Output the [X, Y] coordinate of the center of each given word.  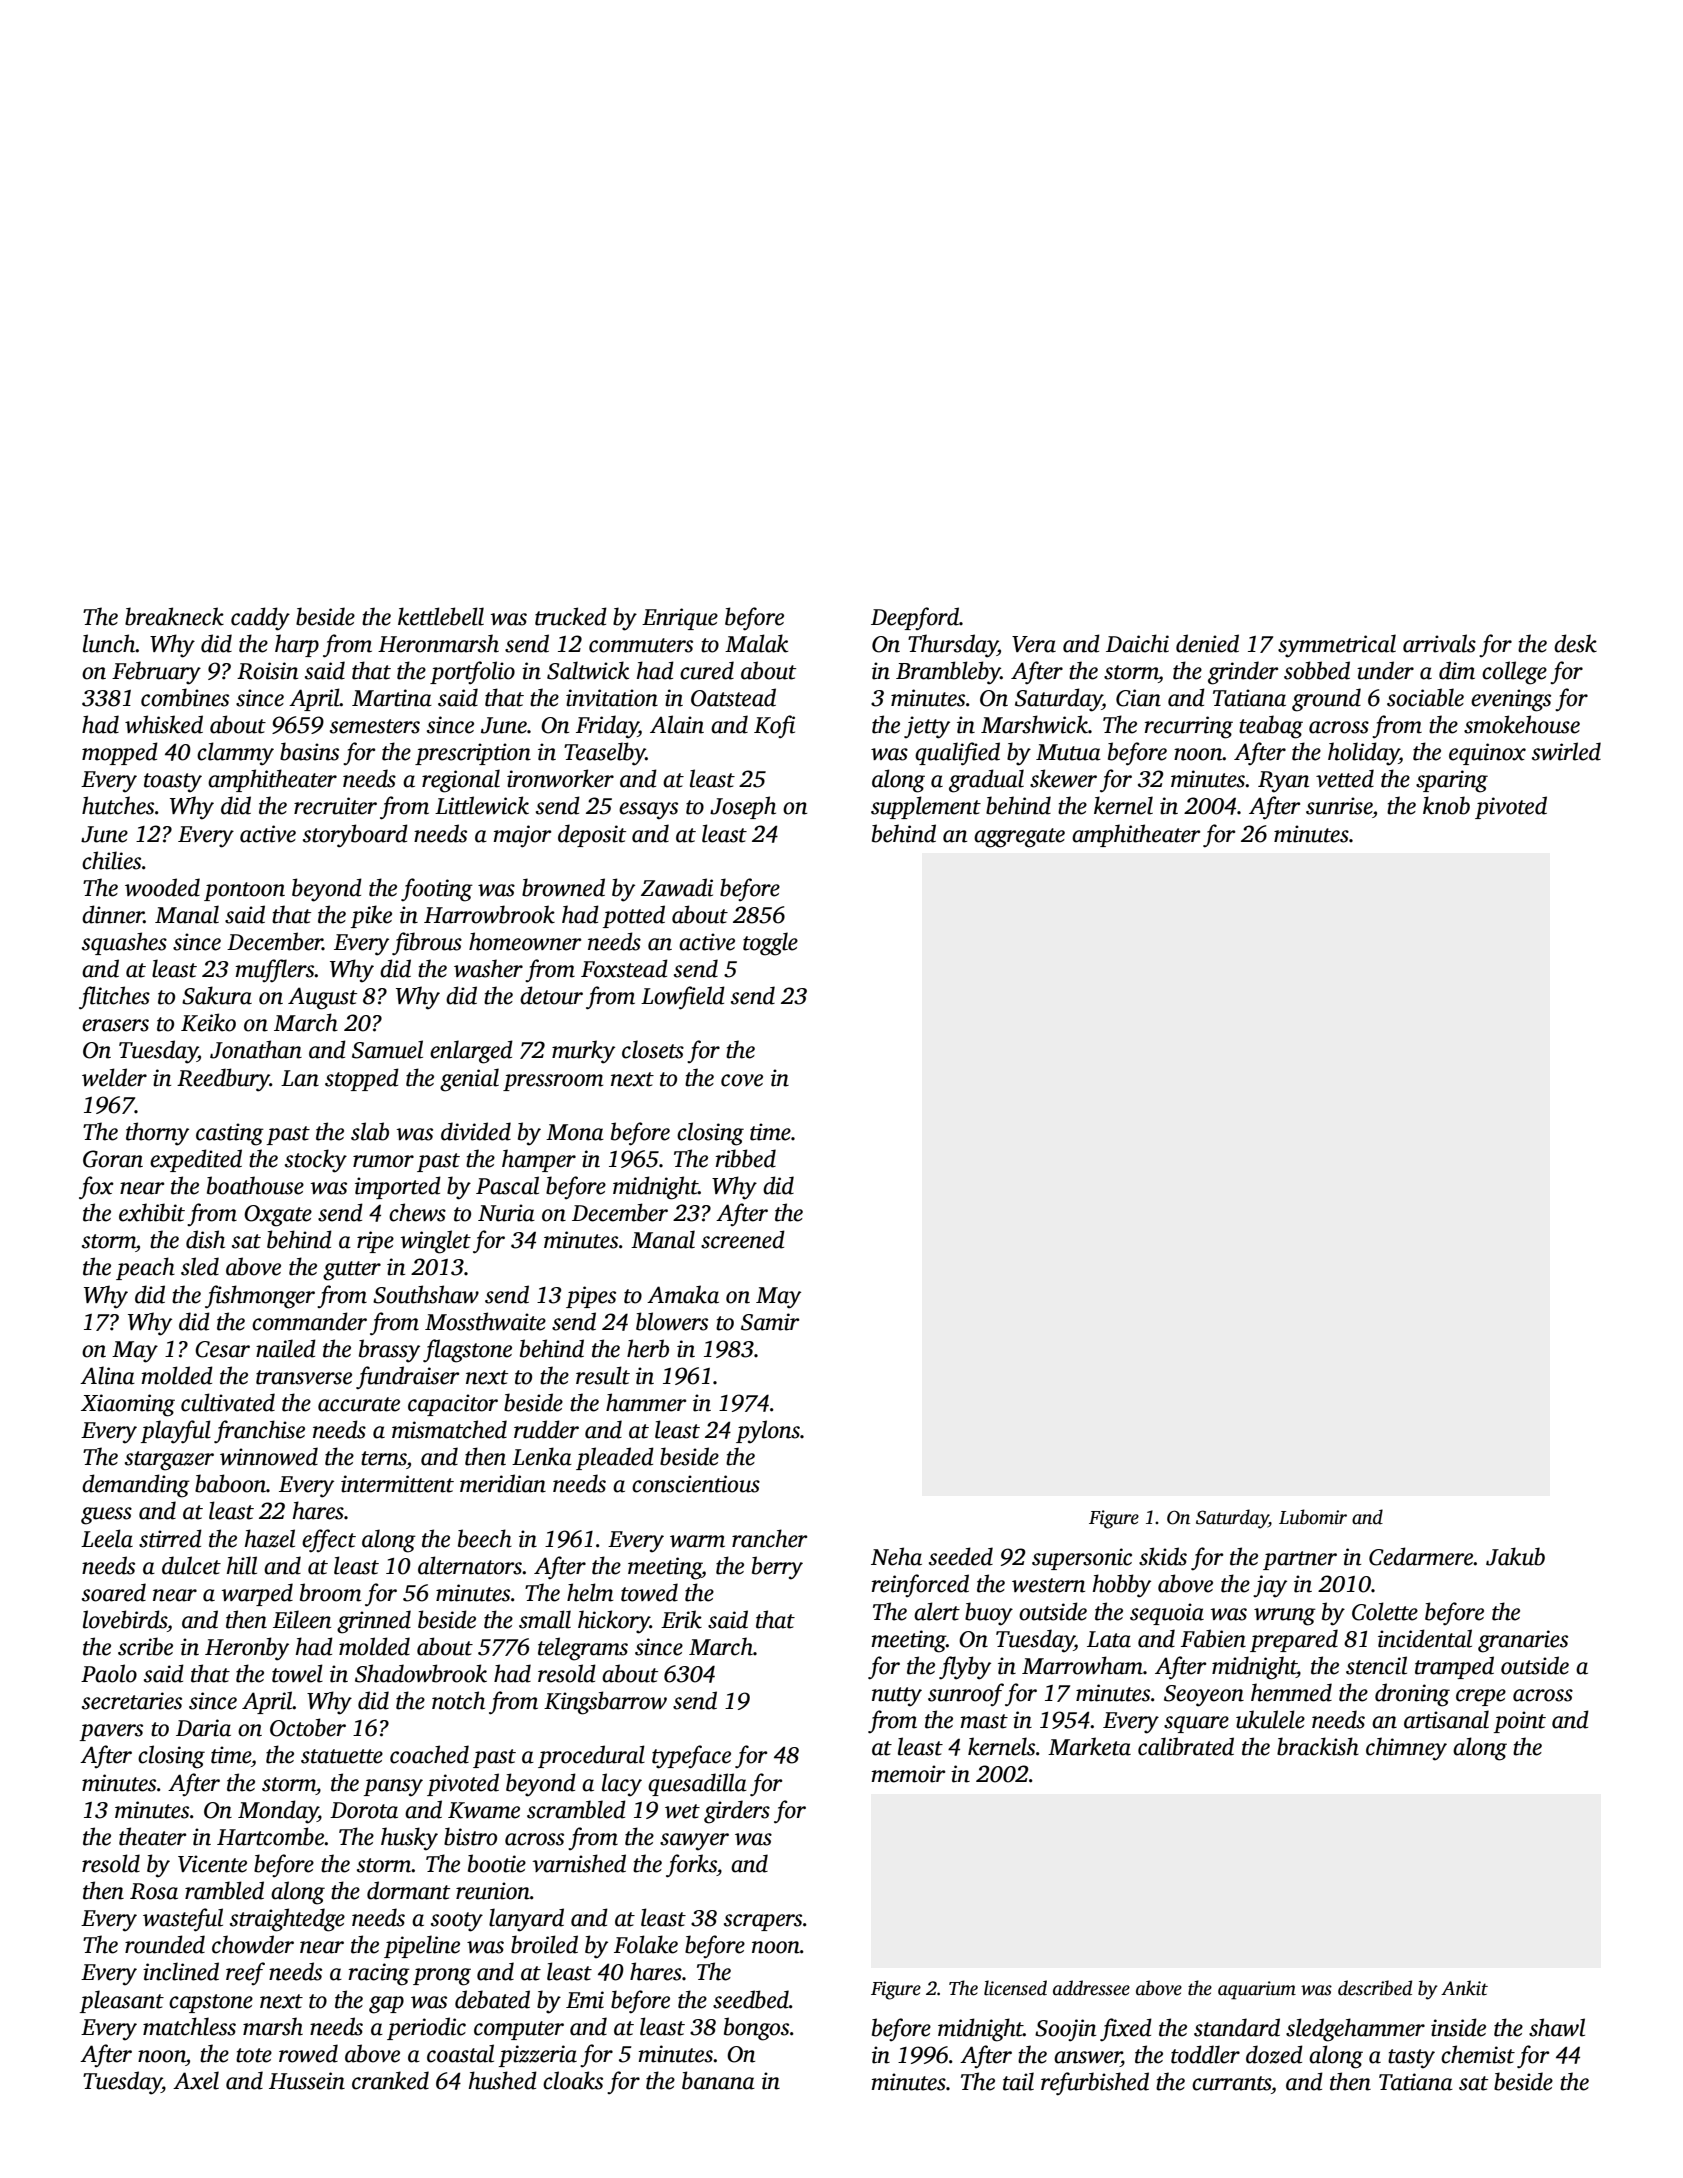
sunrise [1339, 806]
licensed [1015, 1988]
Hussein [307, 2081]
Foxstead [624, 968]
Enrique [680, 619]
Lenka [542, 1456]
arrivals [1439, 643]
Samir [770, 1322]
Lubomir [1313, 1517]
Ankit [1464, 1988]
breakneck [174, 616]
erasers [115, 1025]
